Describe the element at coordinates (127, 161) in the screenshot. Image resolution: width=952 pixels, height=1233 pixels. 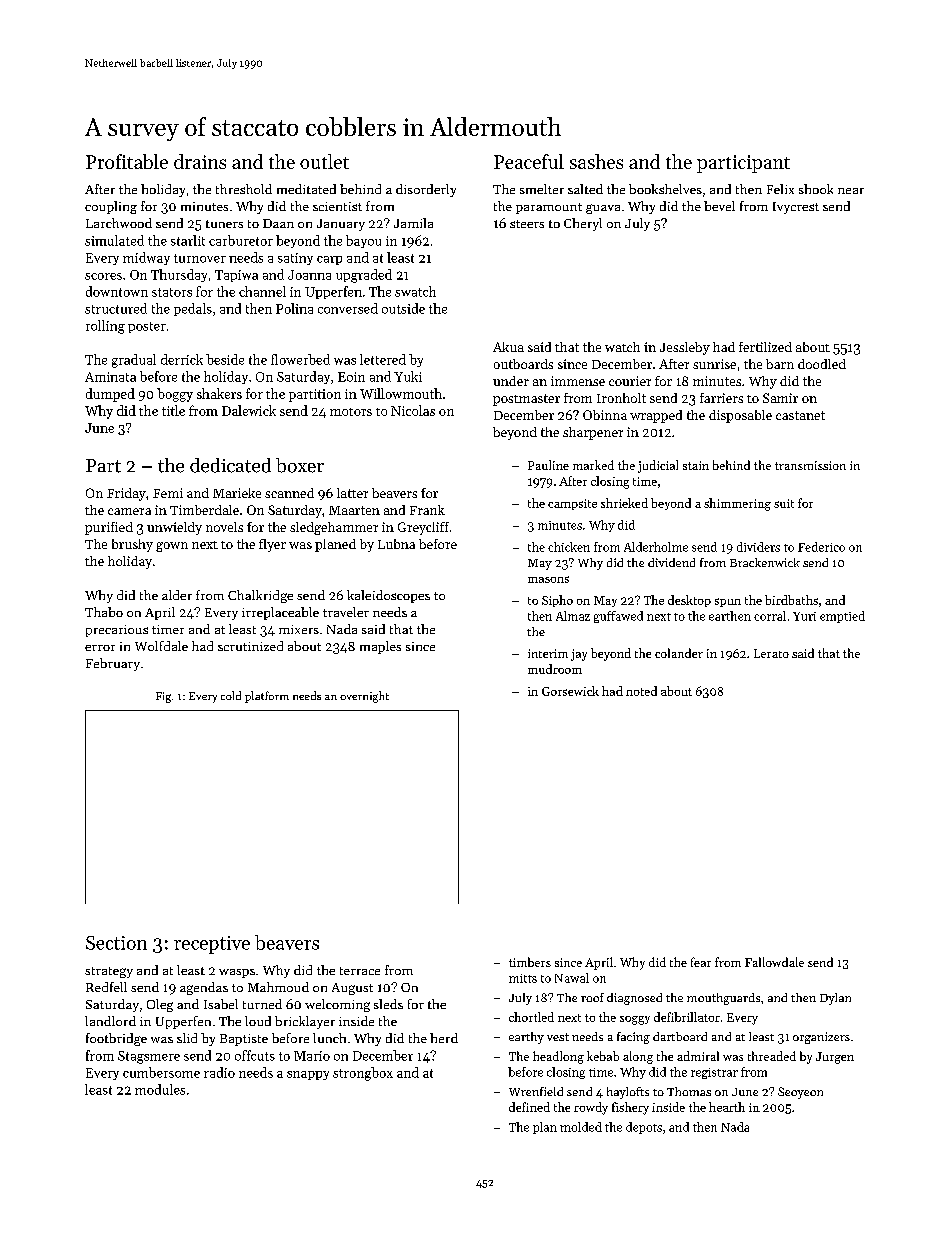
I see `Profitable` at that location.
